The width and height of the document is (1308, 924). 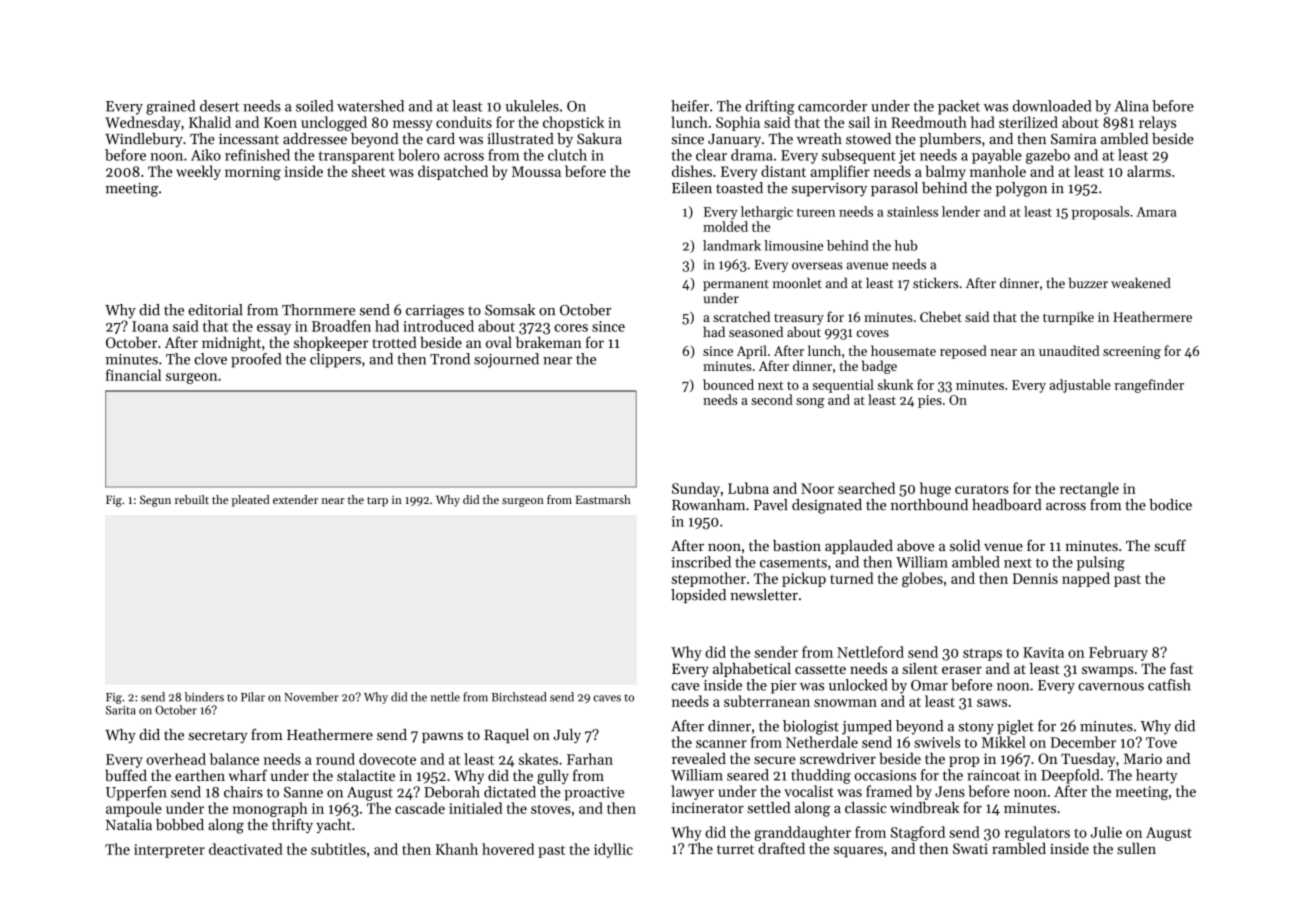 What do you see at coordinates (246, 849) in the document?
I see `deactivated` at bounding box center [246, 849].
